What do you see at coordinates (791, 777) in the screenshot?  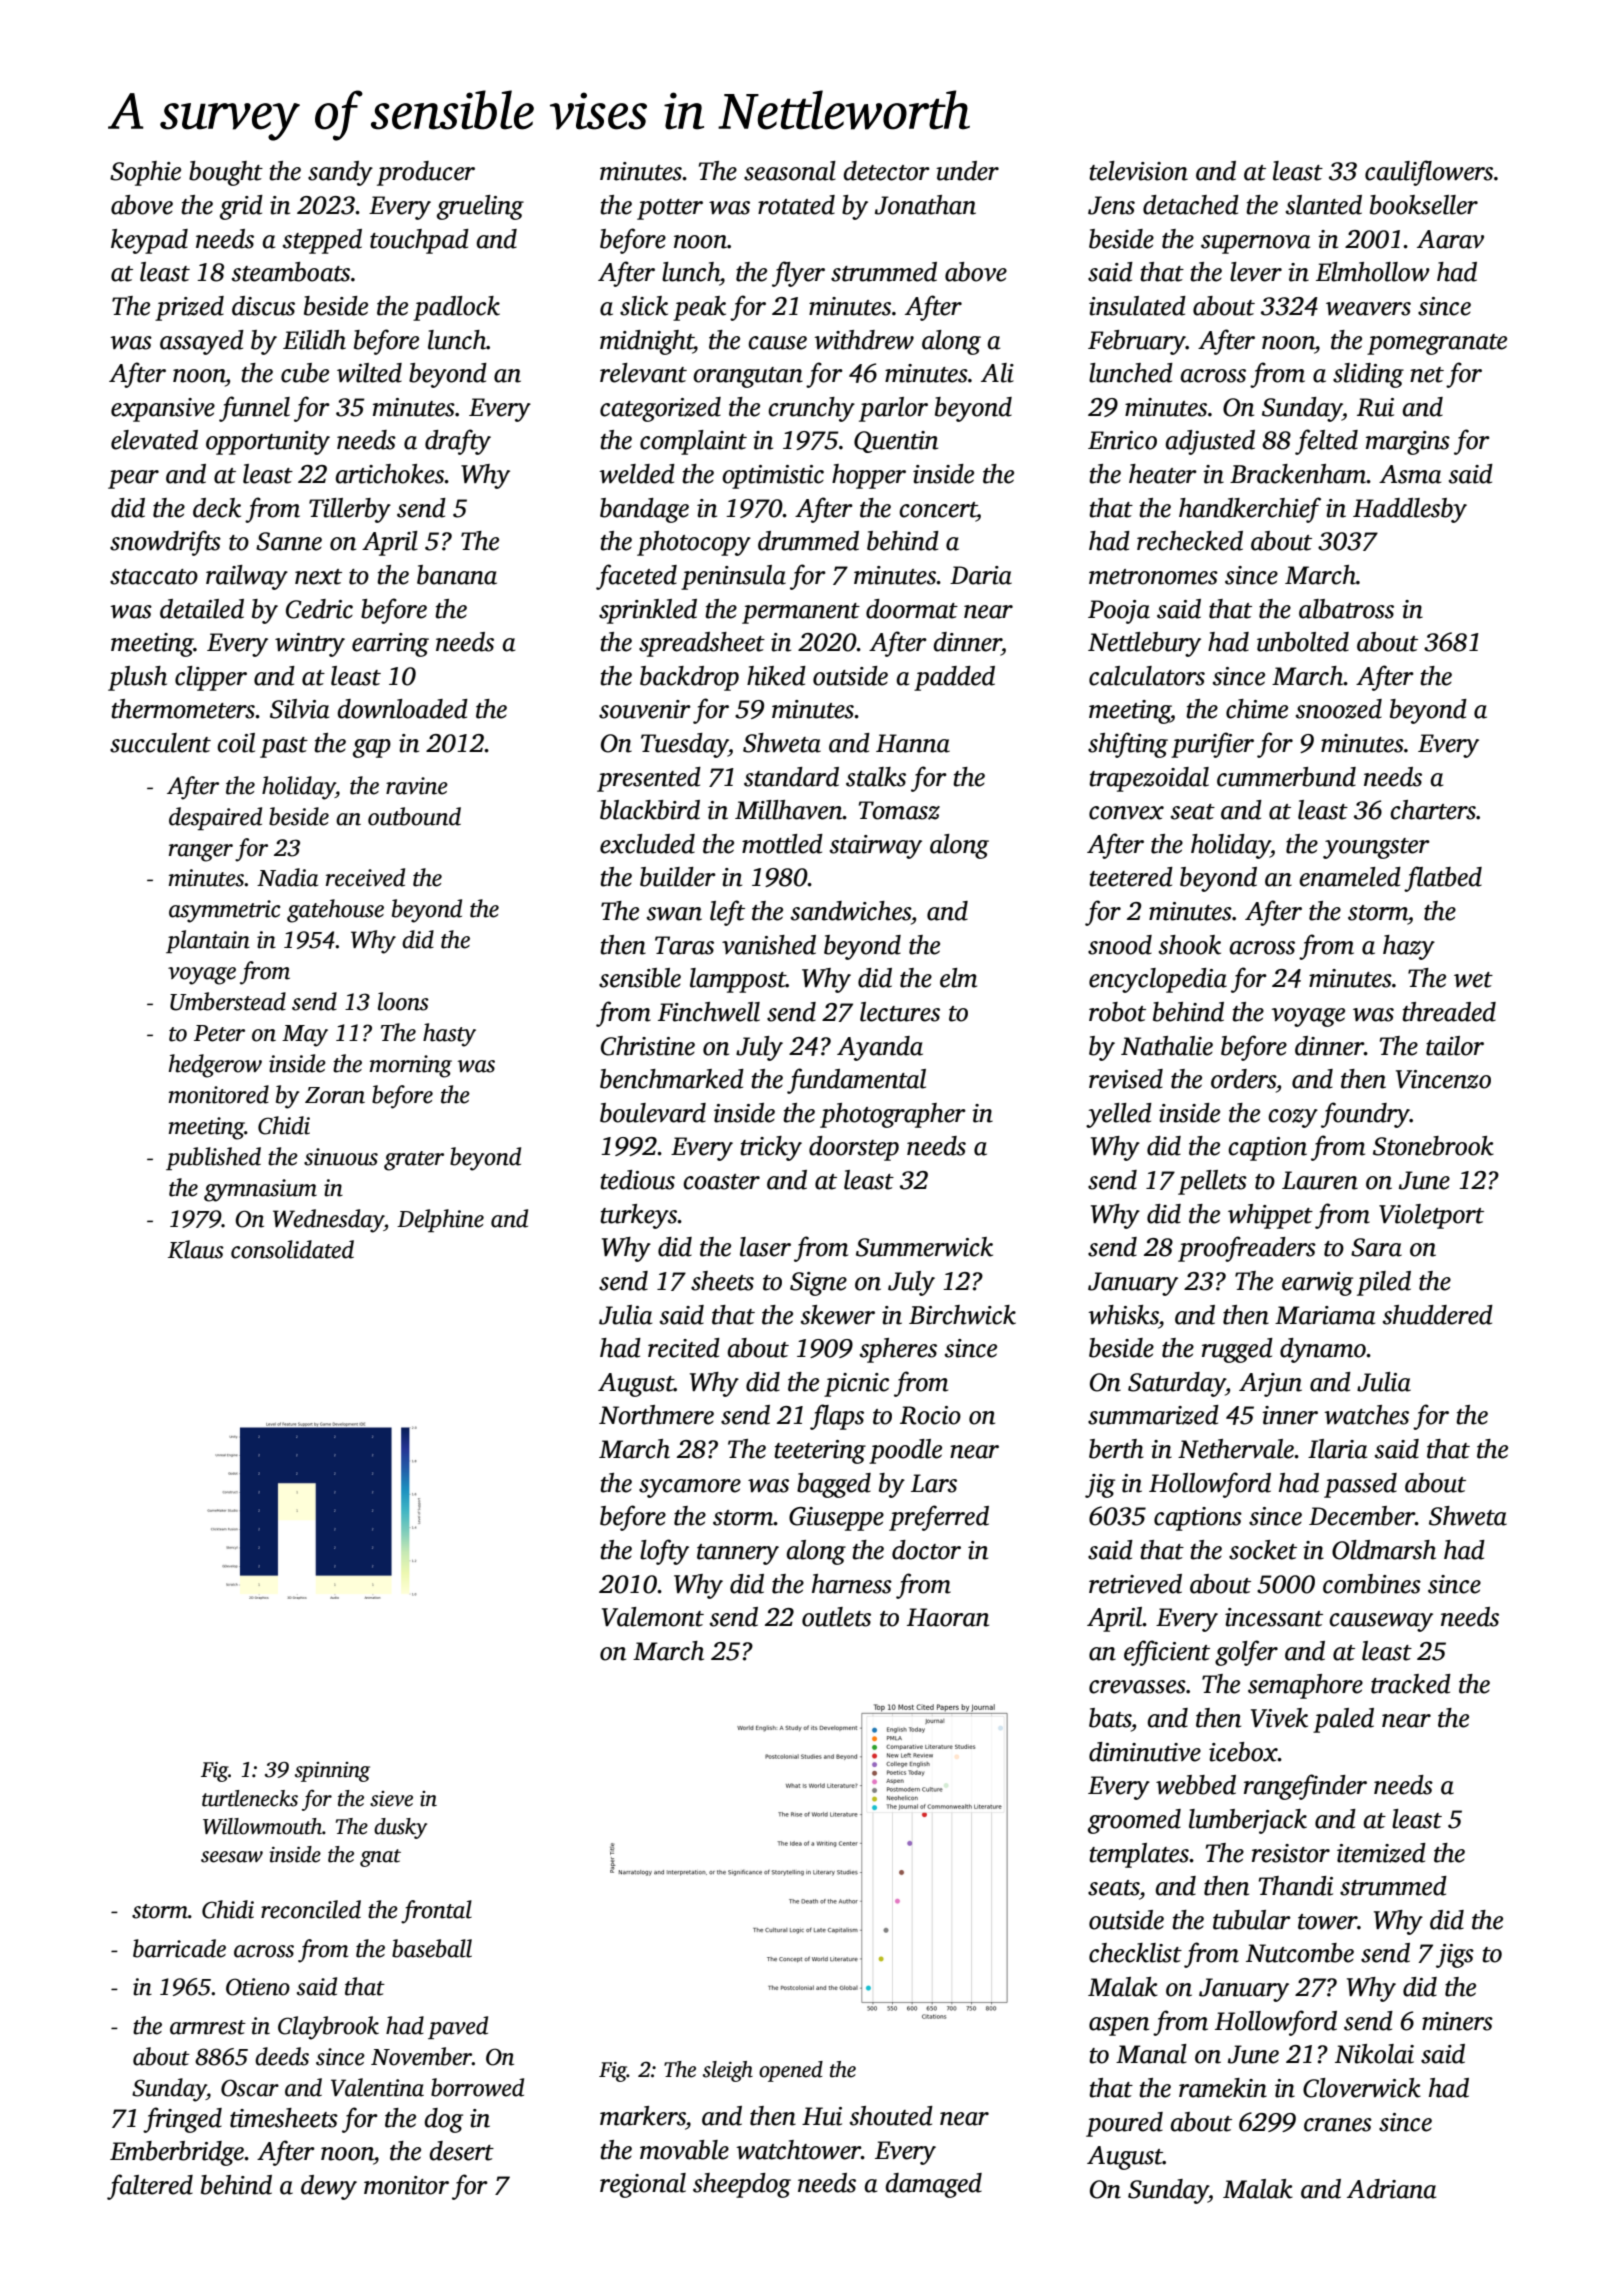 I see `standard` at bounding box center [791, 777].
